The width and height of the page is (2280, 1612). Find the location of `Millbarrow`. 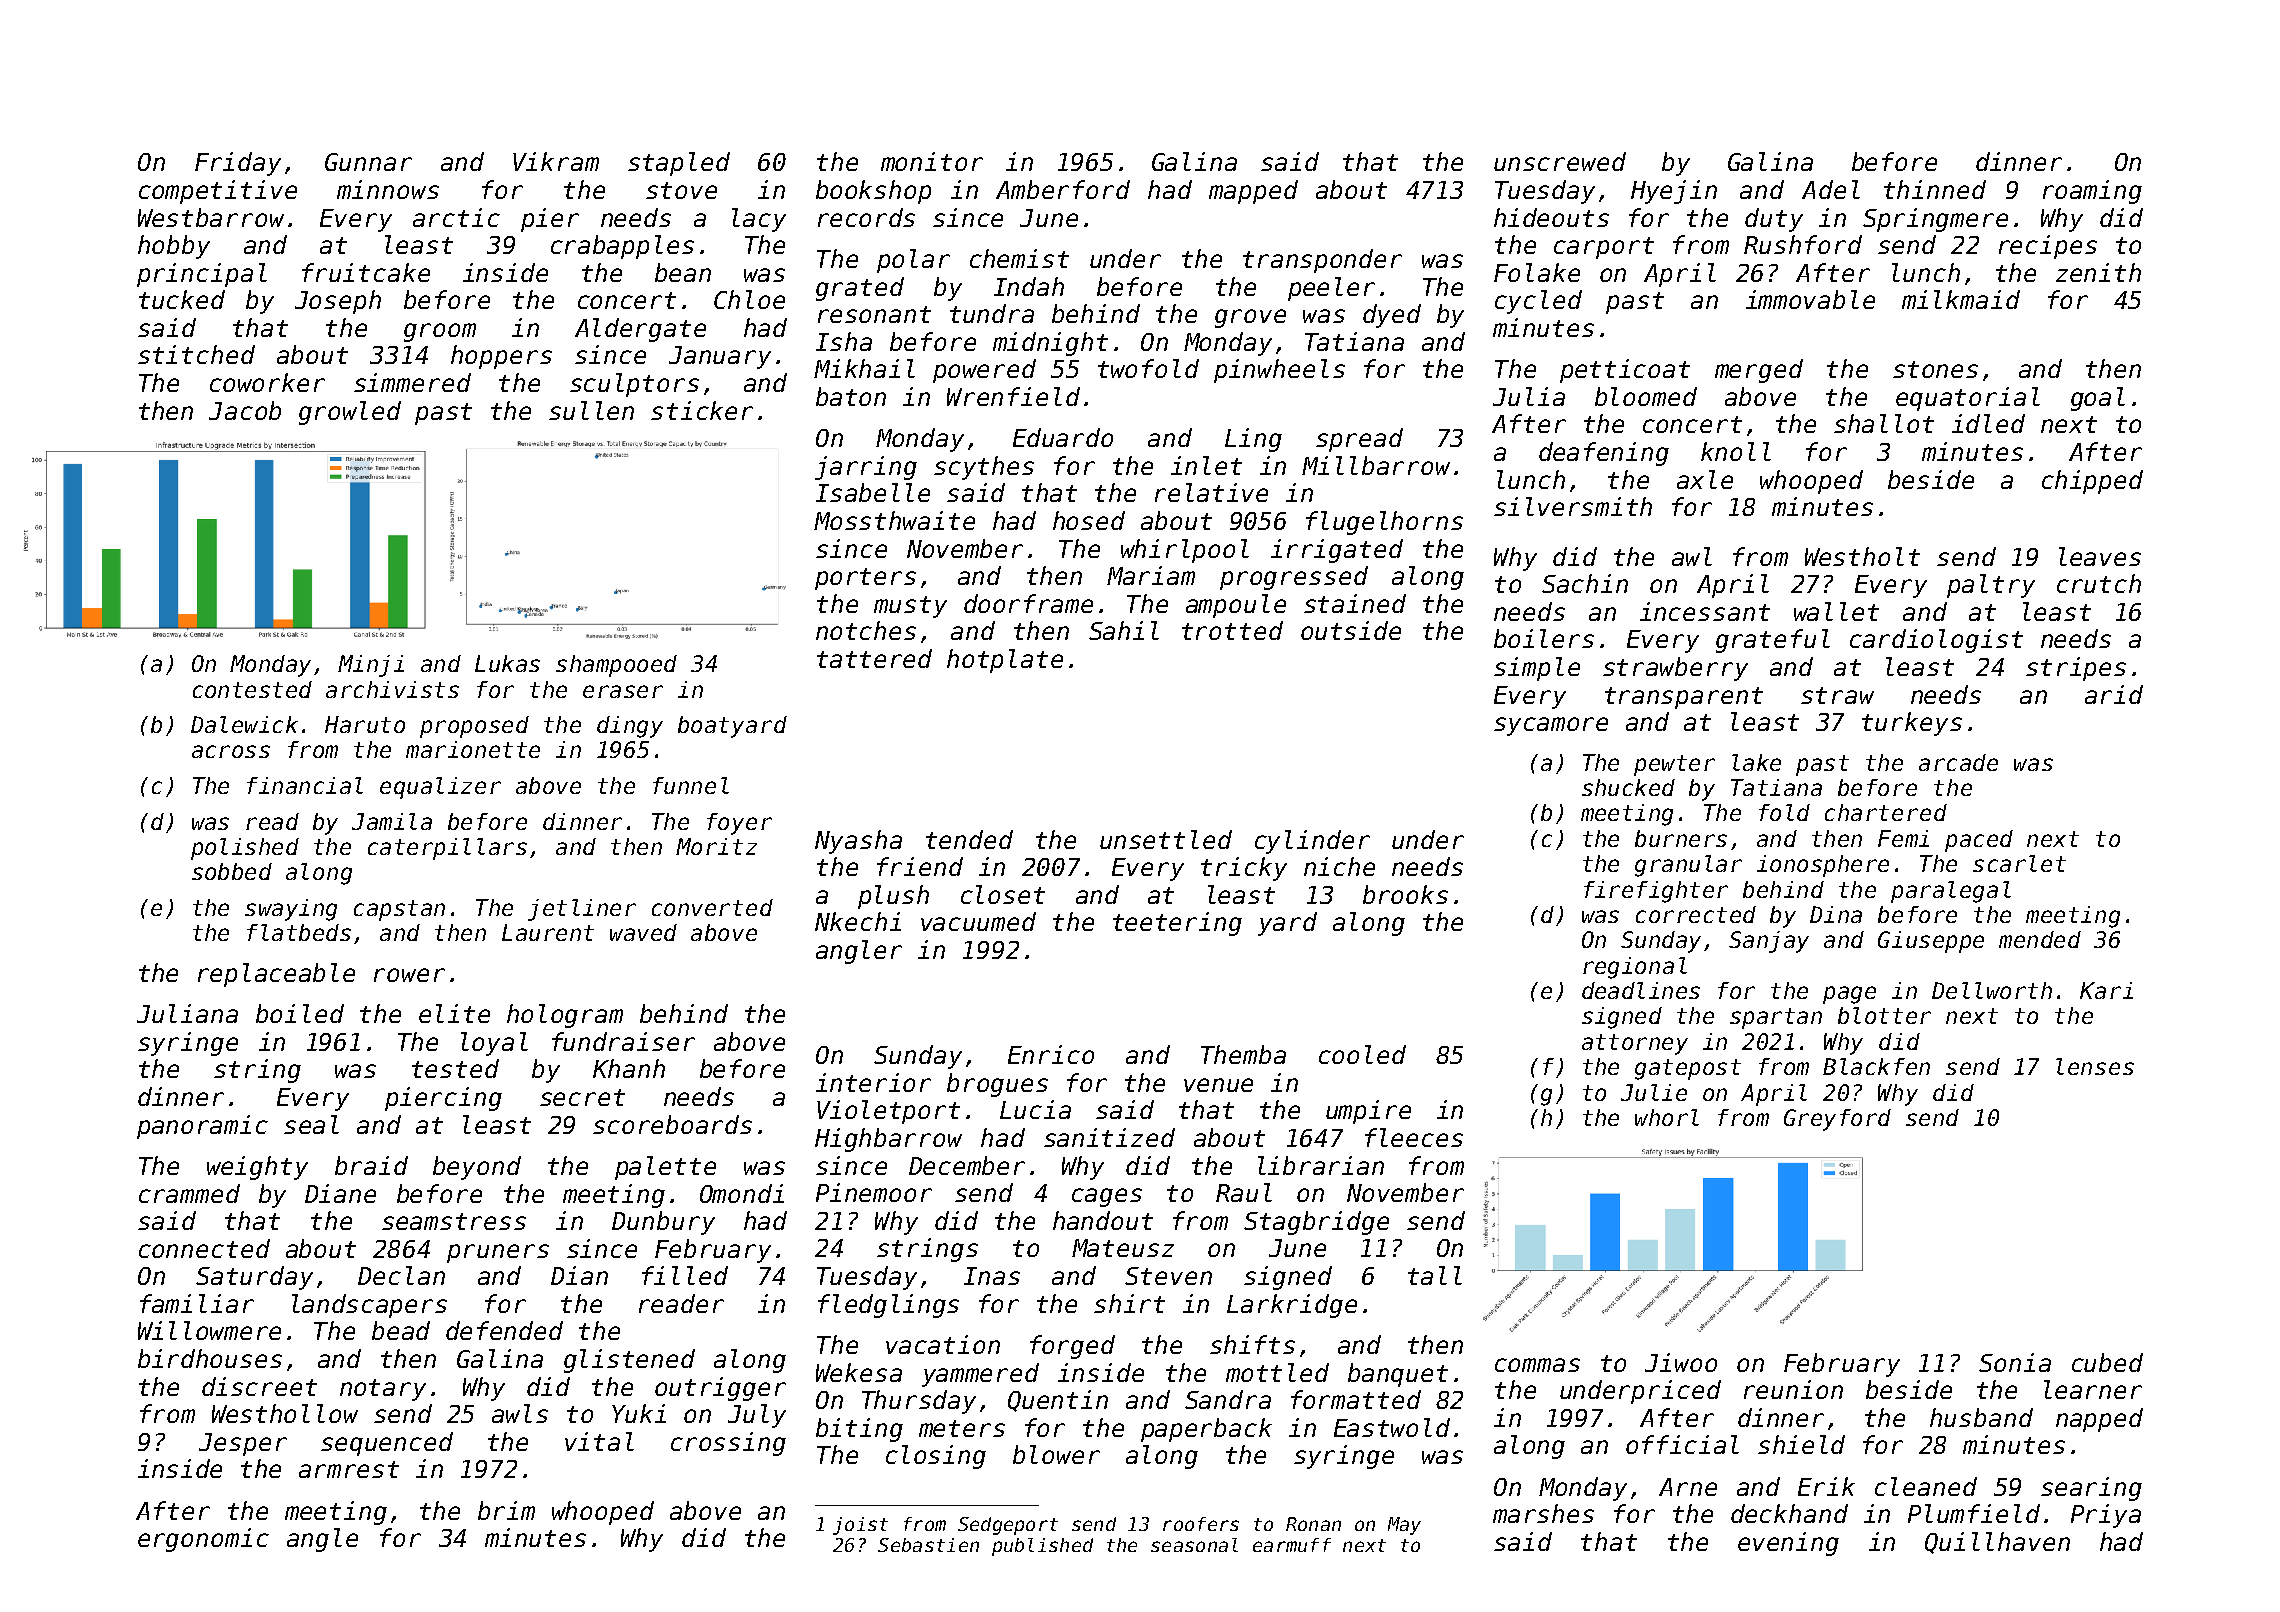

Millbarrow is located at coordinates (1376, 465).
